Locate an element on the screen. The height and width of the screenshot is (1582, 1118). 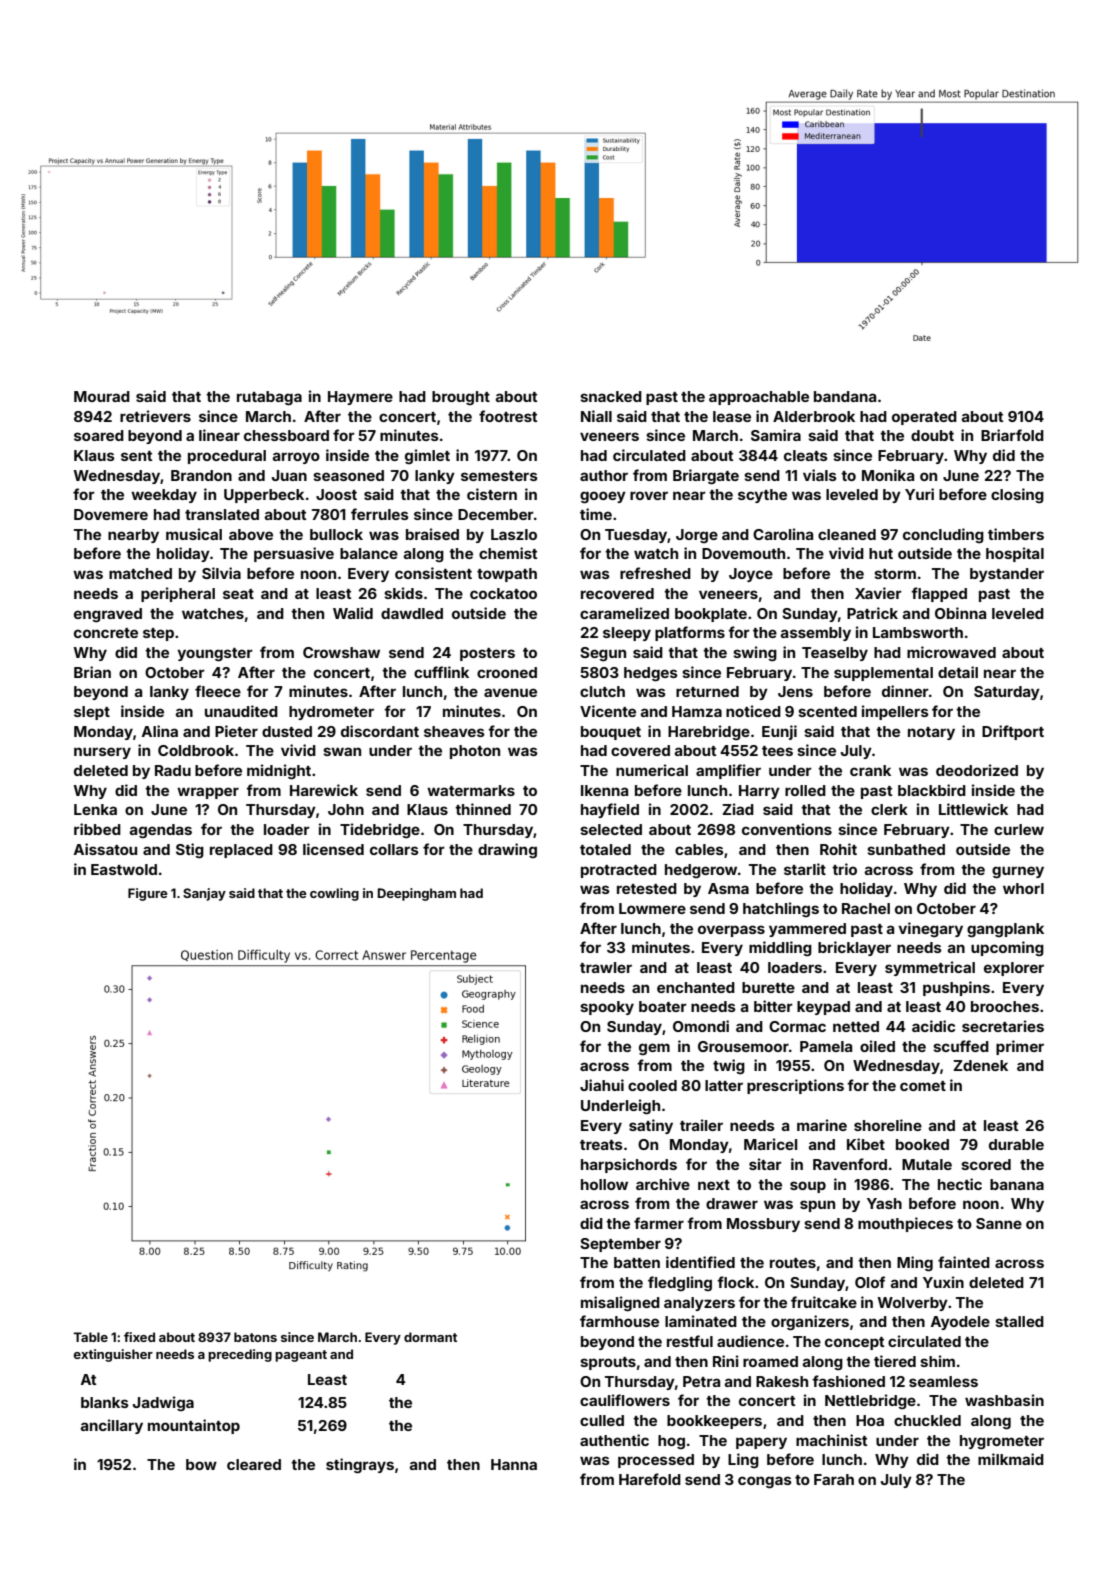
arroyo is located at coordinates (296, 458).
